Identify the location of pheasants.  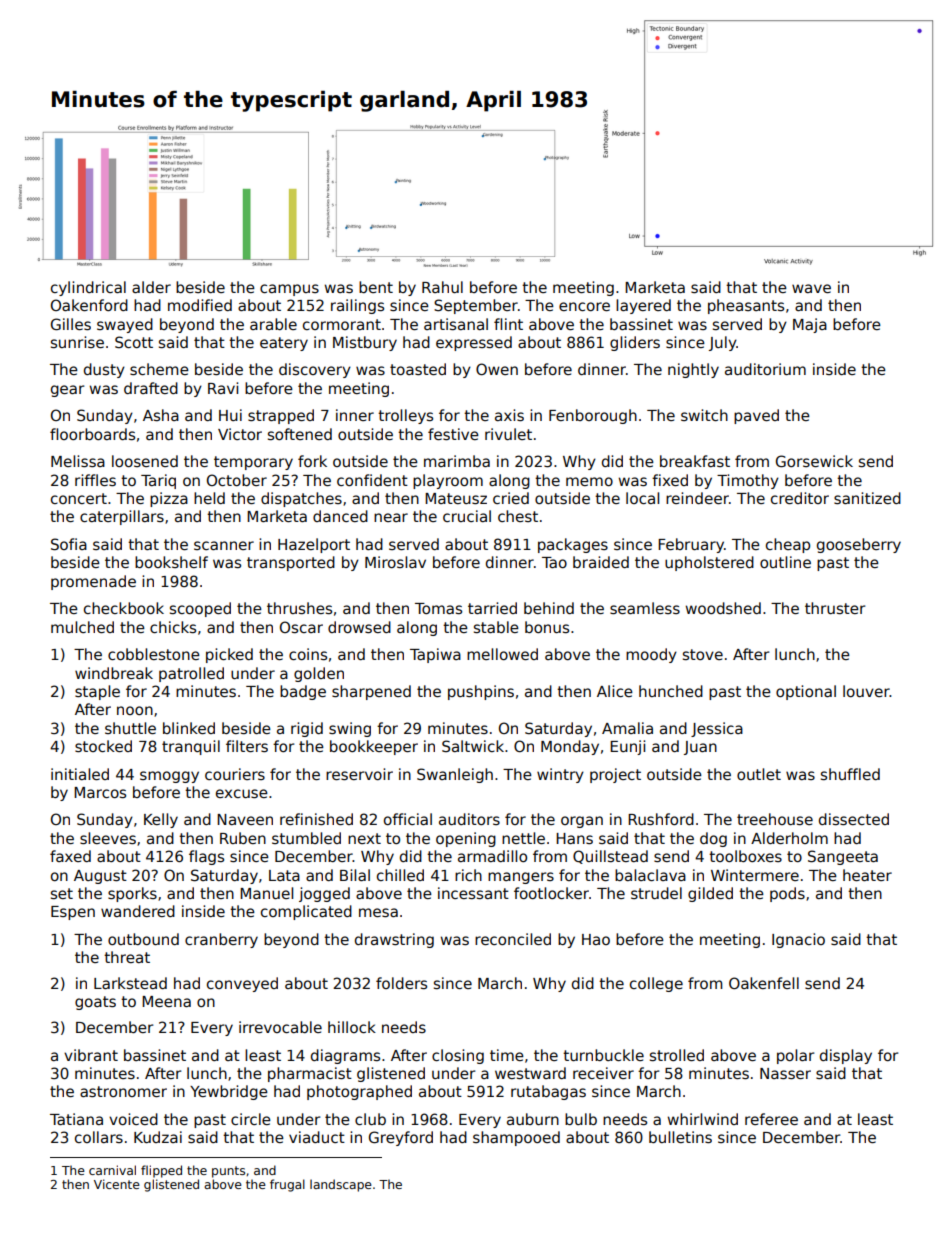
(746, 306).
